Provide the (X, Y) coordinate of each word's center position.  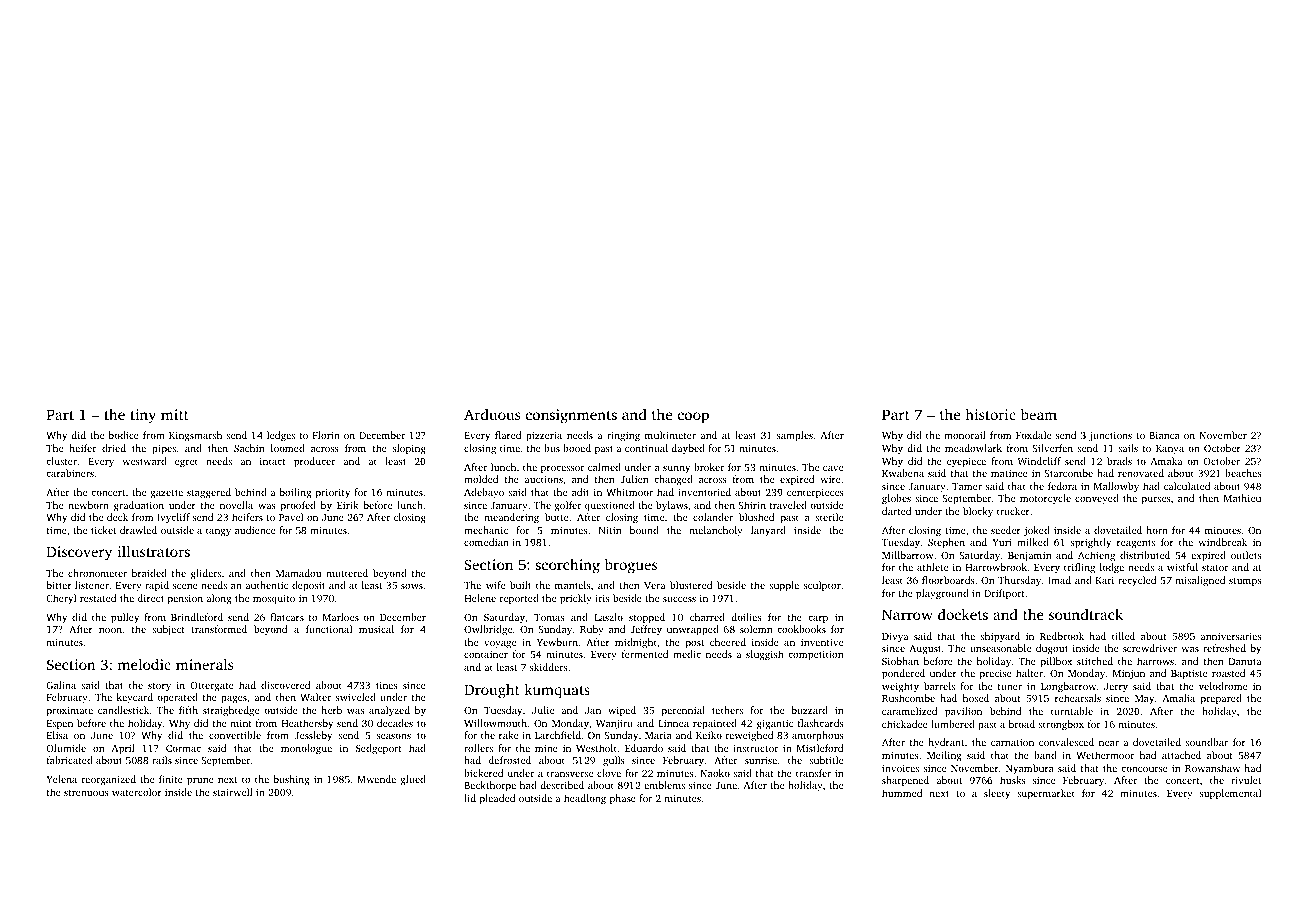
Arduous (492, 414)
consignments (571, 416)
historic (990, 414)
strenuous (86, 793)
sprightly (1091, 543)
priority (333, 494)
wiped (622, 711)
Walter (316, 697)
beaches (1243, 473)
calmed (604, 467)
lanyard (768, 531)
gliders (206, 574)
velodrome (1223, 686)
